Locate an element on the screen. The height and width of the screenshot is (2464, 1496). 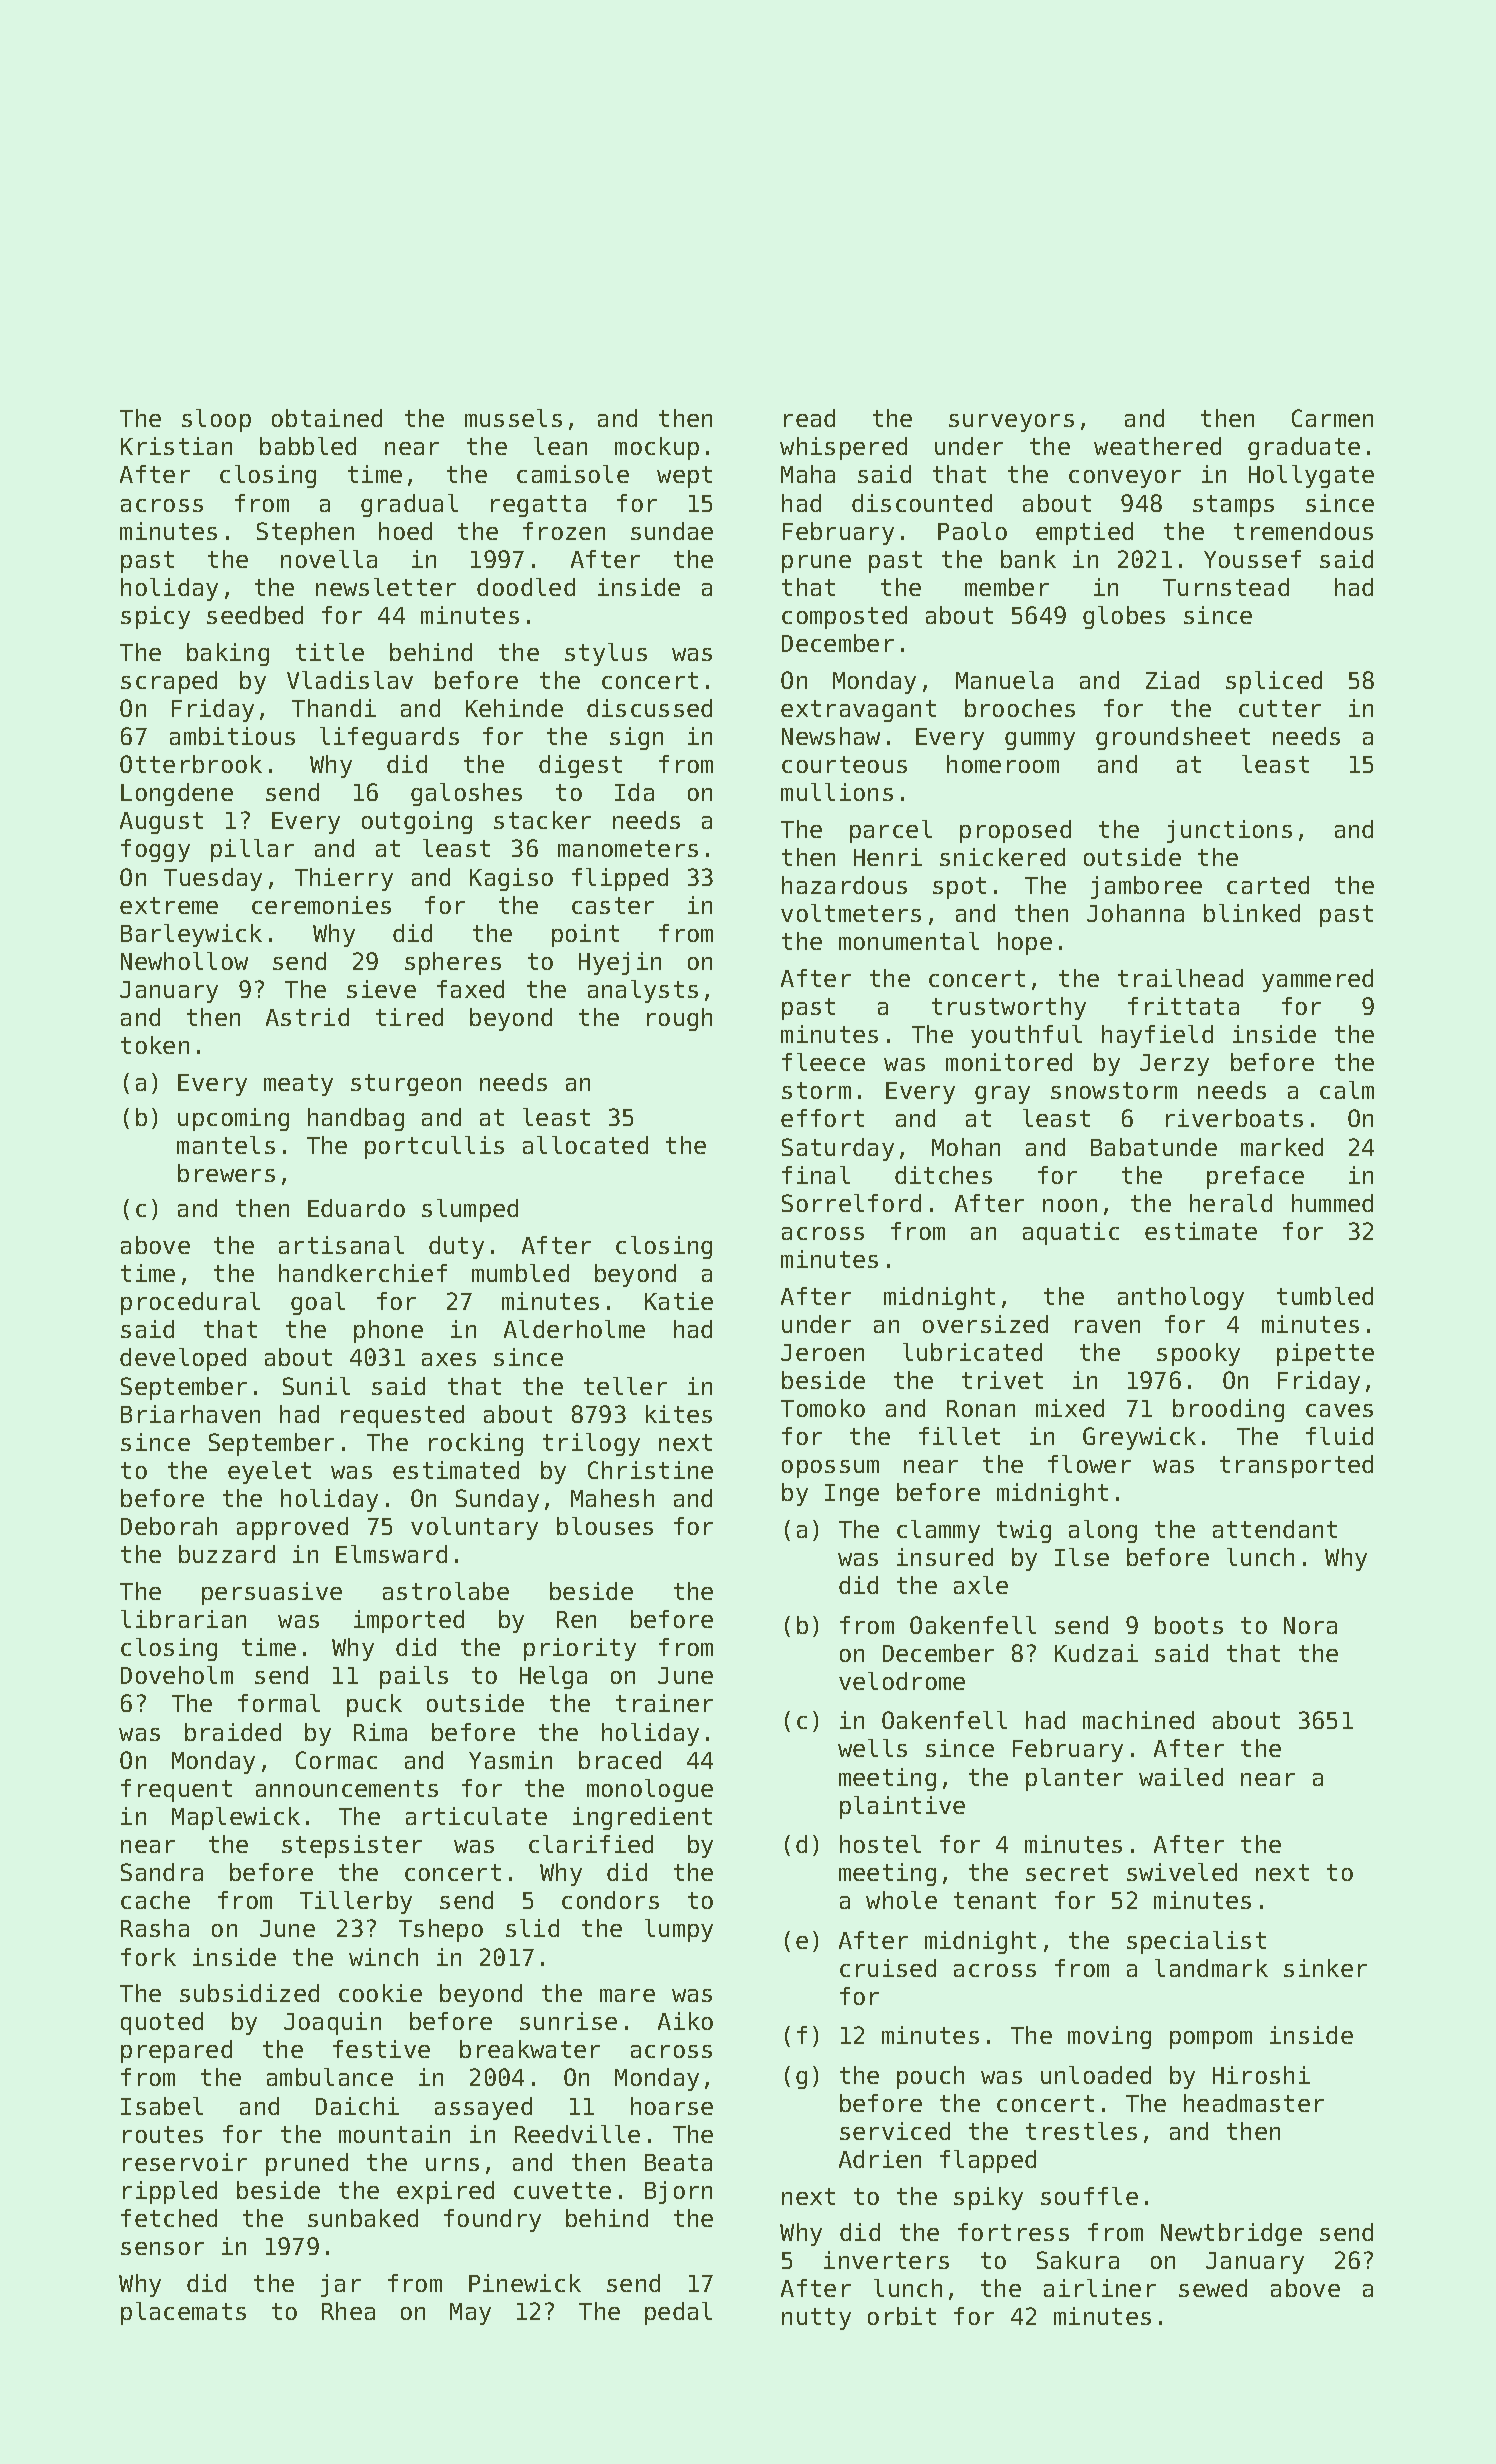
plaintive is located at coordinates (902, 1807).
